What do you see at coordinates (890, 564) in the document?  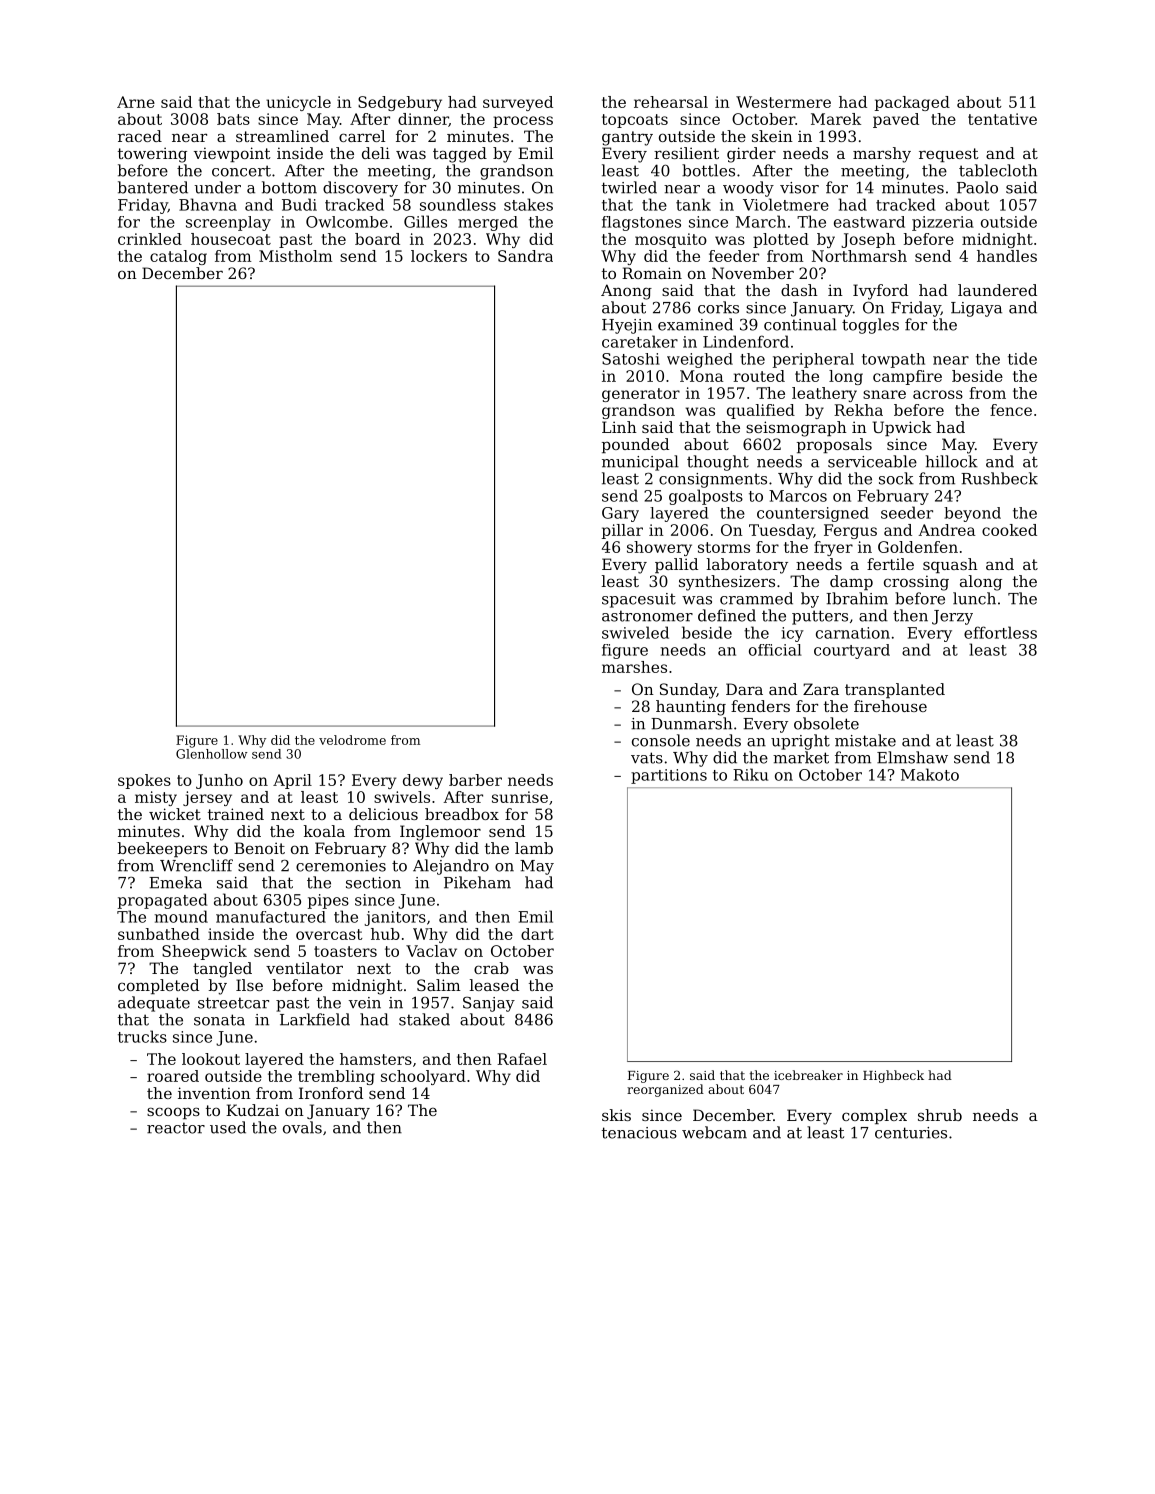 I see `fertile` at bounding box center [890, 564].
